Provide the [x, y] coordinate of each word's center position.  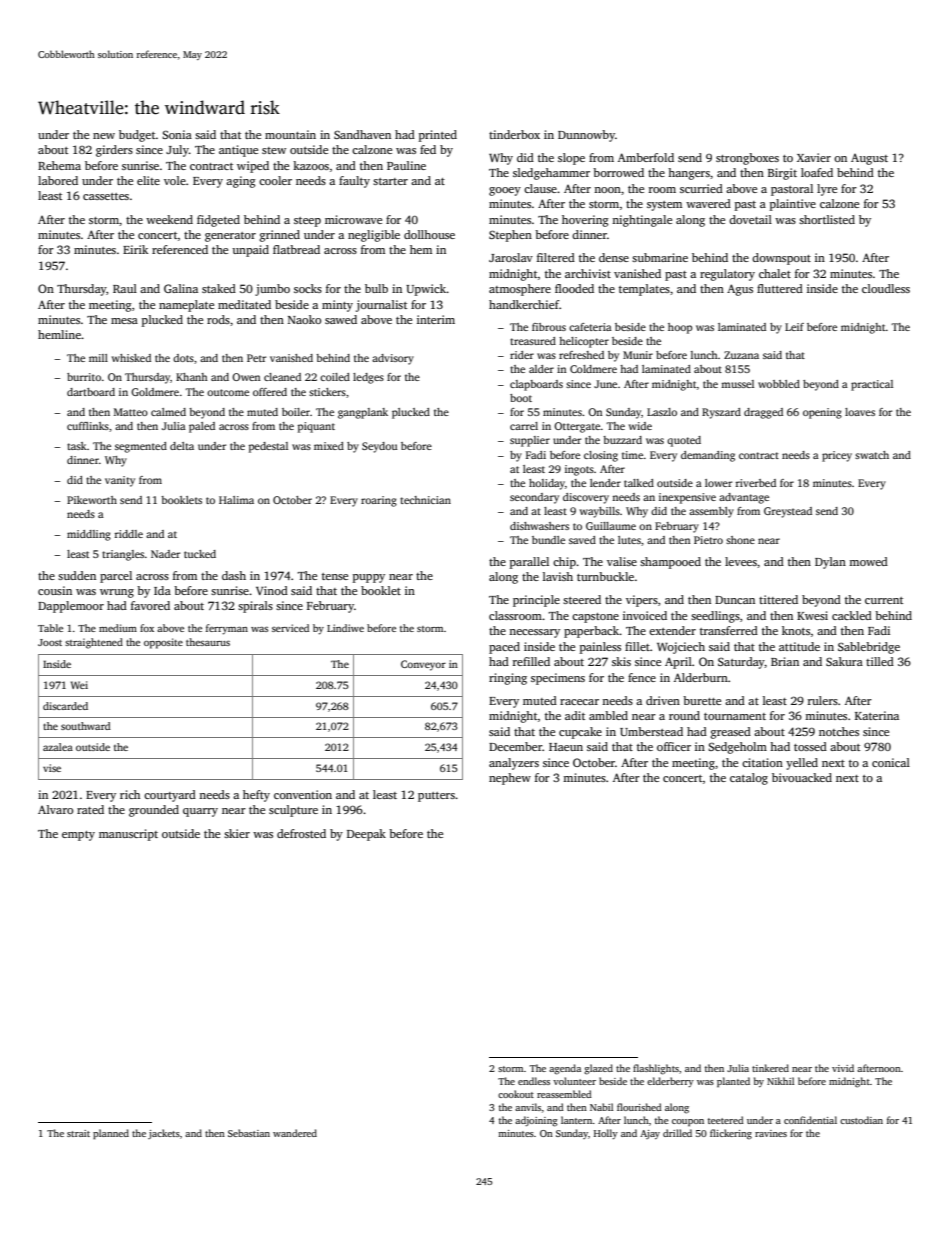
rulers [823, 700]
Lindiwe [345, 628]
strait [78, 1133]
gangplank [363, 413]
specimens [558, 679]
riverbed [756, 483]
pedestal [268, 447]
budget [137, 136]
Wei [79, 685]
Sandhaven [362, 134]
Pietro [708, 540]
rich [130, 794]
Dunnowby [586, 136]
